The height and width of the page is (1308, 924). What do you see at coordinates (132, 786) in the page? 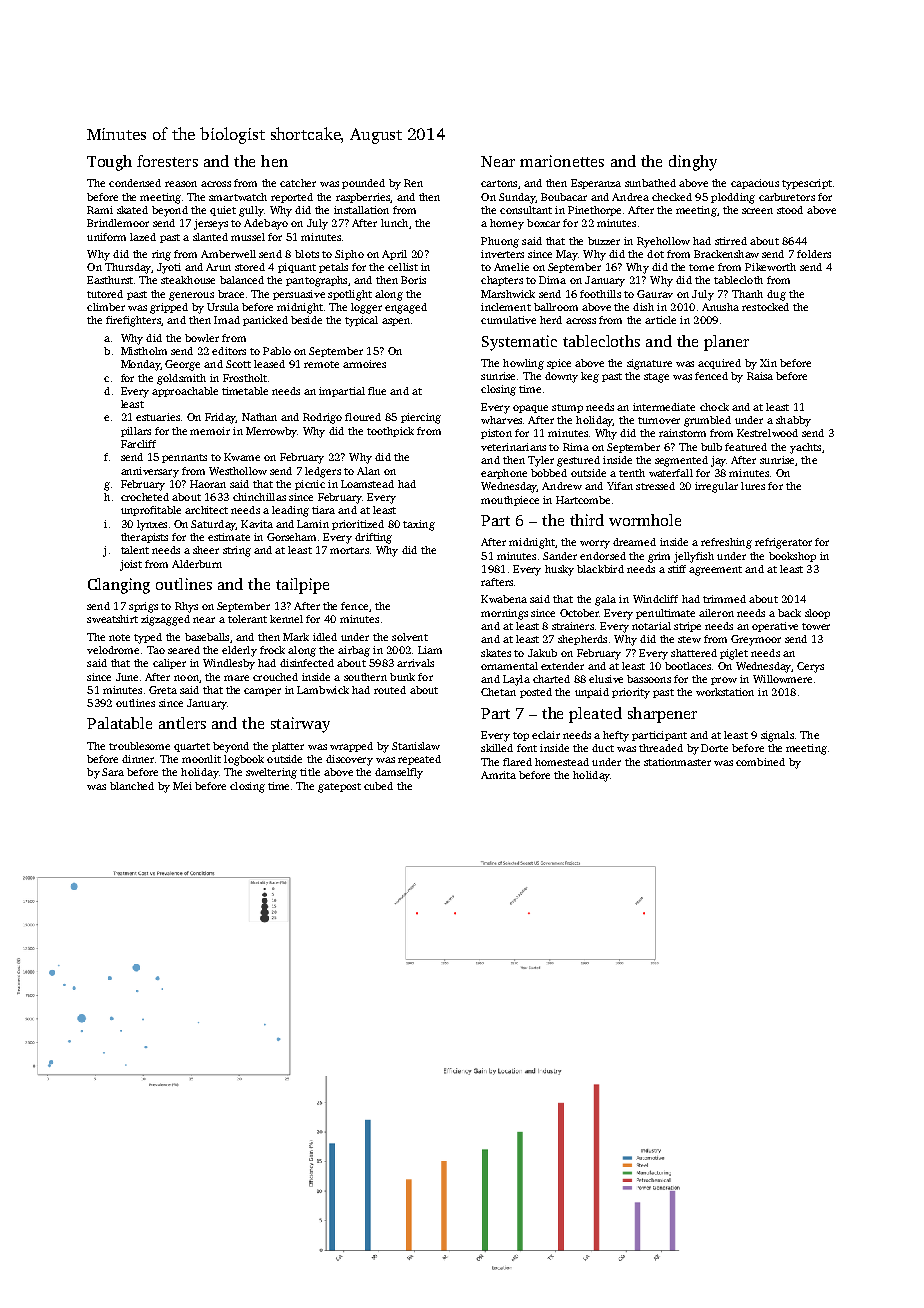
I see `blanched` at bounding box center [132, 786].
